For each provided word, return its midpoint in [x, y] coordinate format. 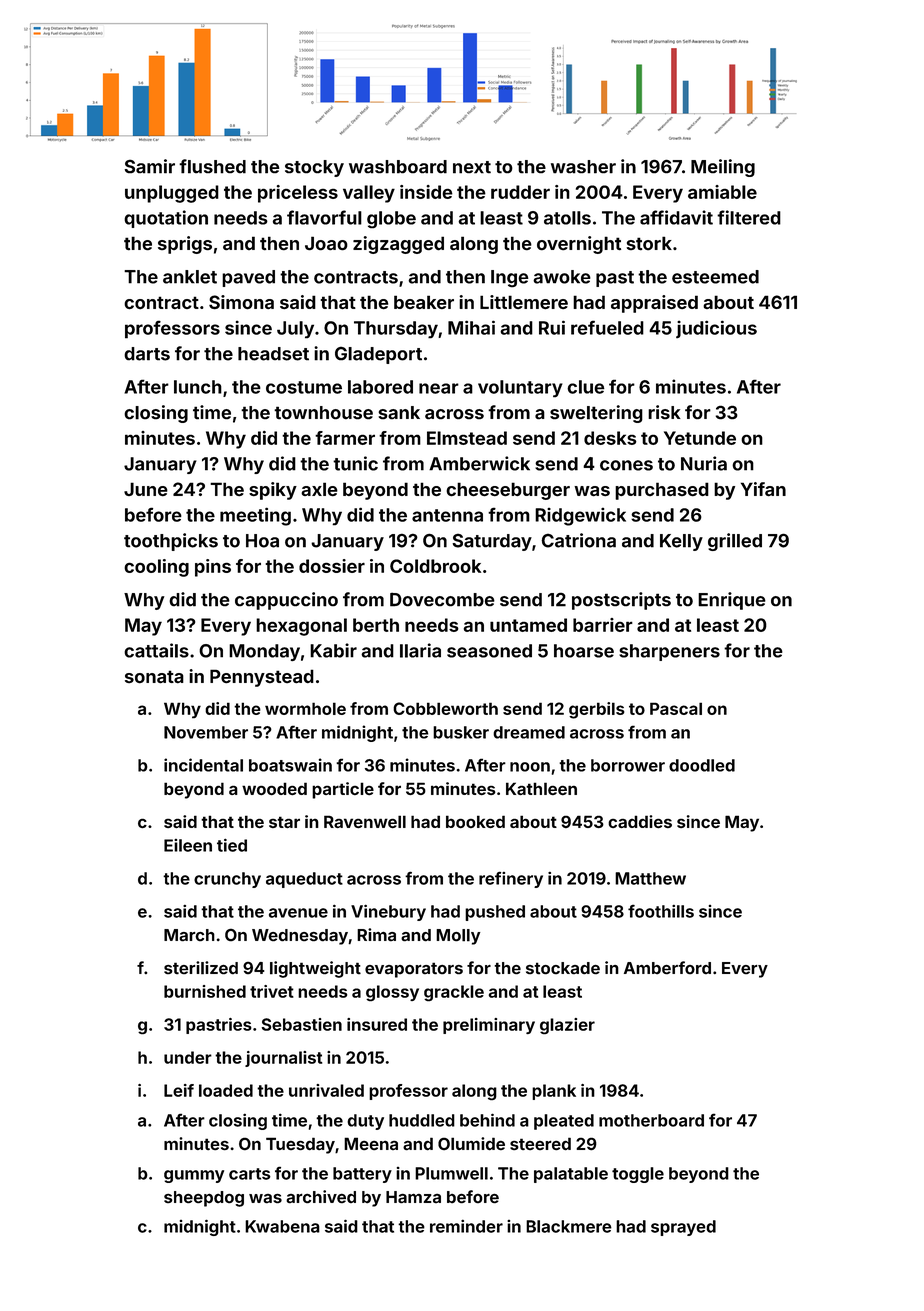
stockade [563, 968]
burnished [205, 991]
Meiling [723, 168]
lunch [198, 387]
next [472, 167]
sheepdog [204, 1199]
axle [319, 489]
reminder [466, 1226]
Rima [376, 935]
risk [664, 412]
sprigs [185, 245]
